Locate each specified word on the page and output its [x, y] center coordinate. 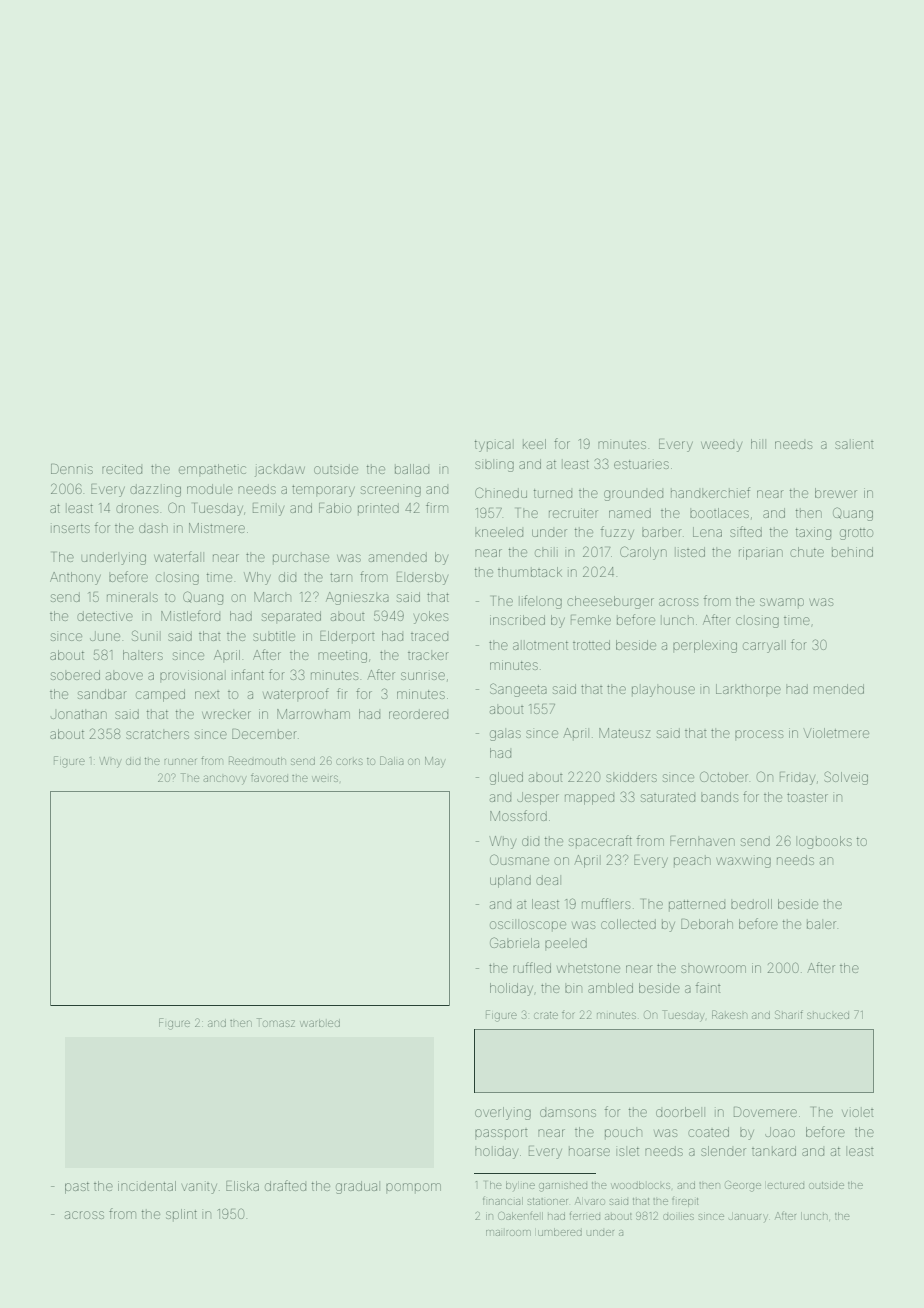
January [748, 1217]
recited [122, 469]
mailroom [508, 1233]
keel [534, 444]
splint [181, 1214]
